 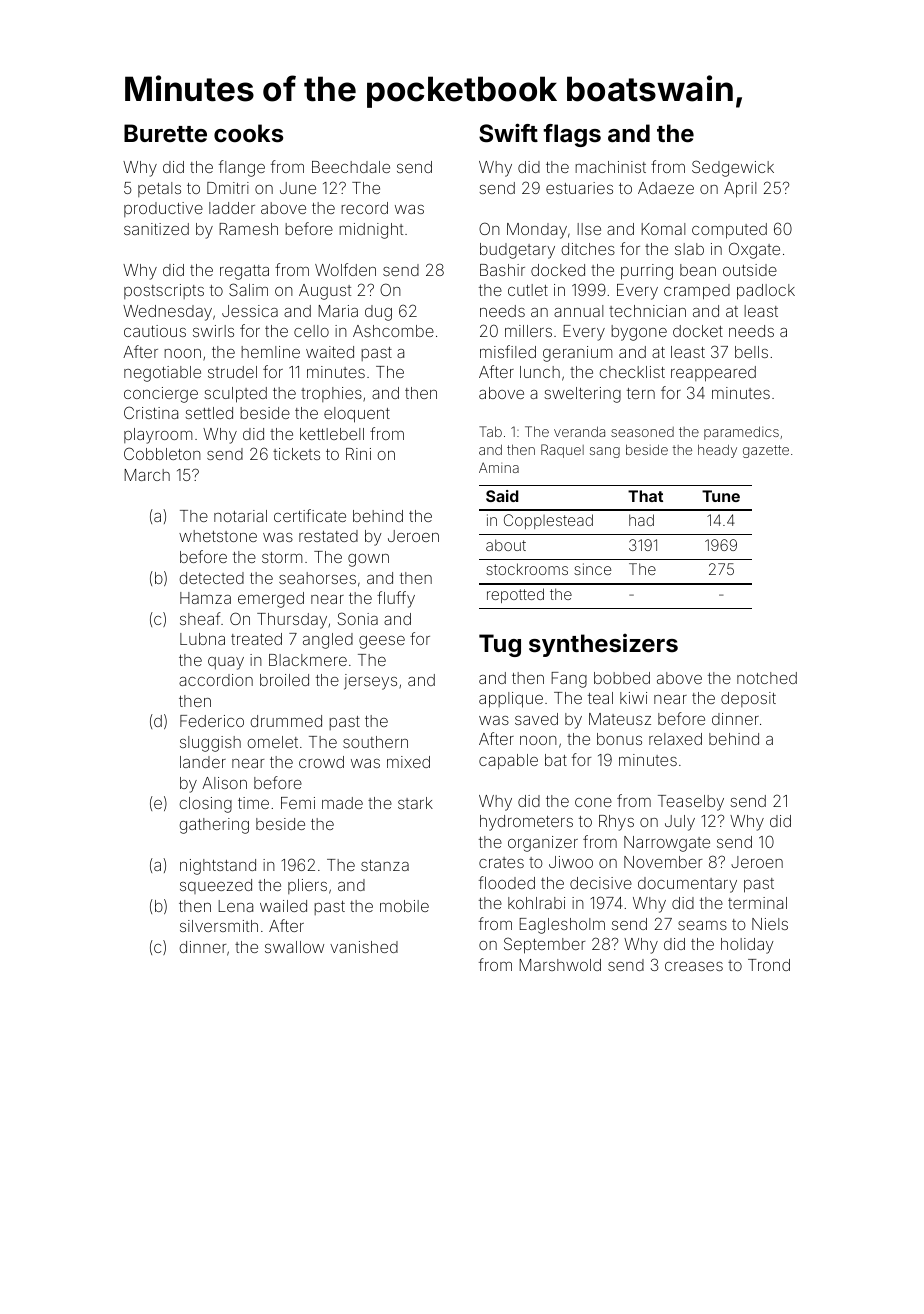 I want to click on Tab, so click(x=490, y=431).
